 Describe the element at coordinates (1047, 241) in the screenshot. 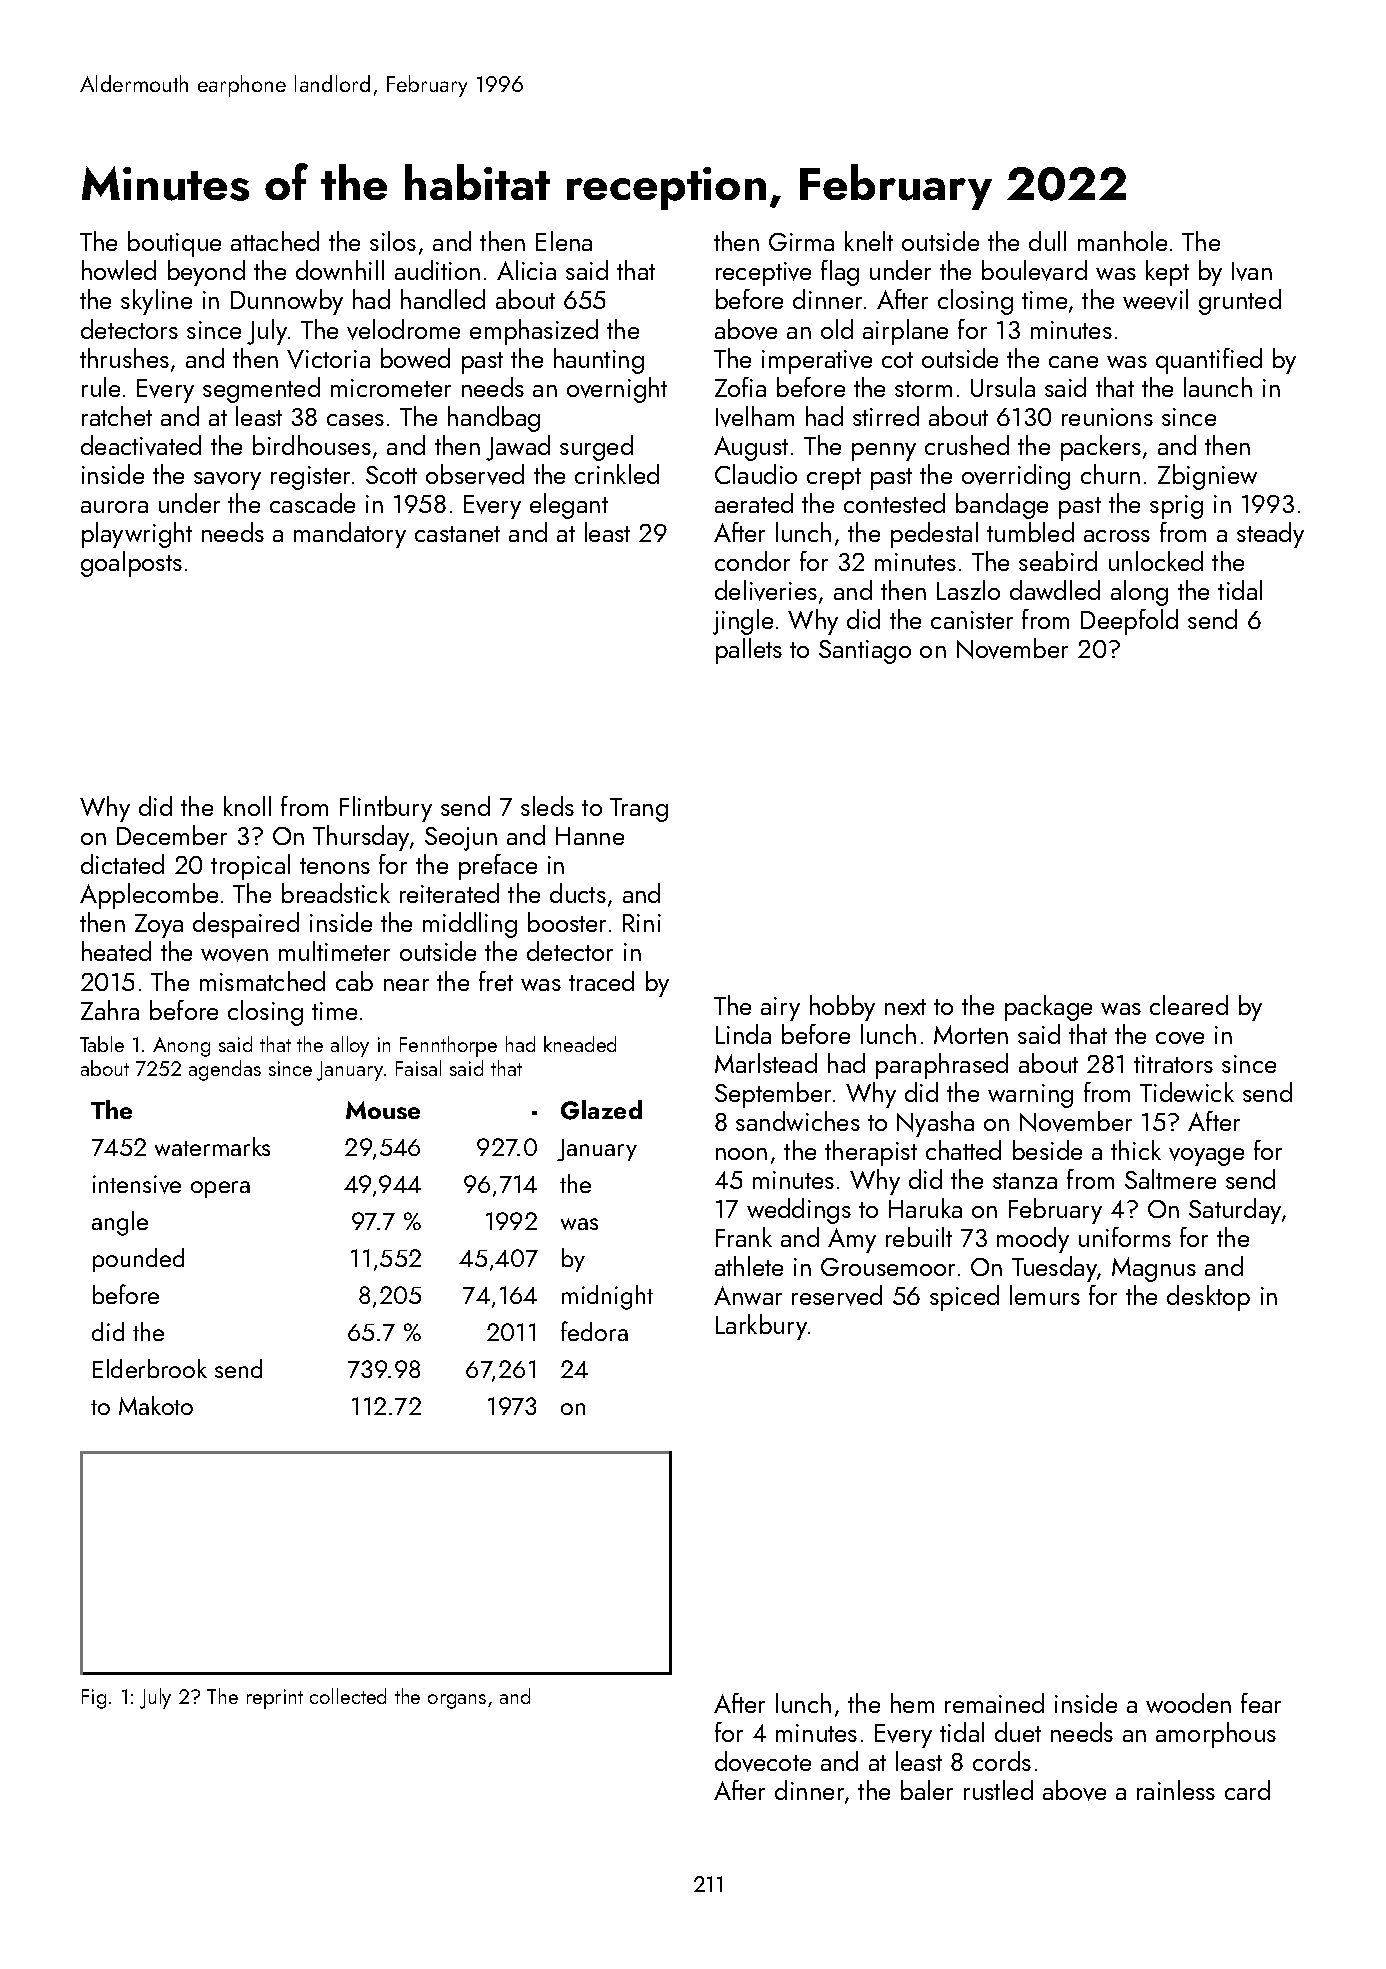

I see `dull` at that location.
